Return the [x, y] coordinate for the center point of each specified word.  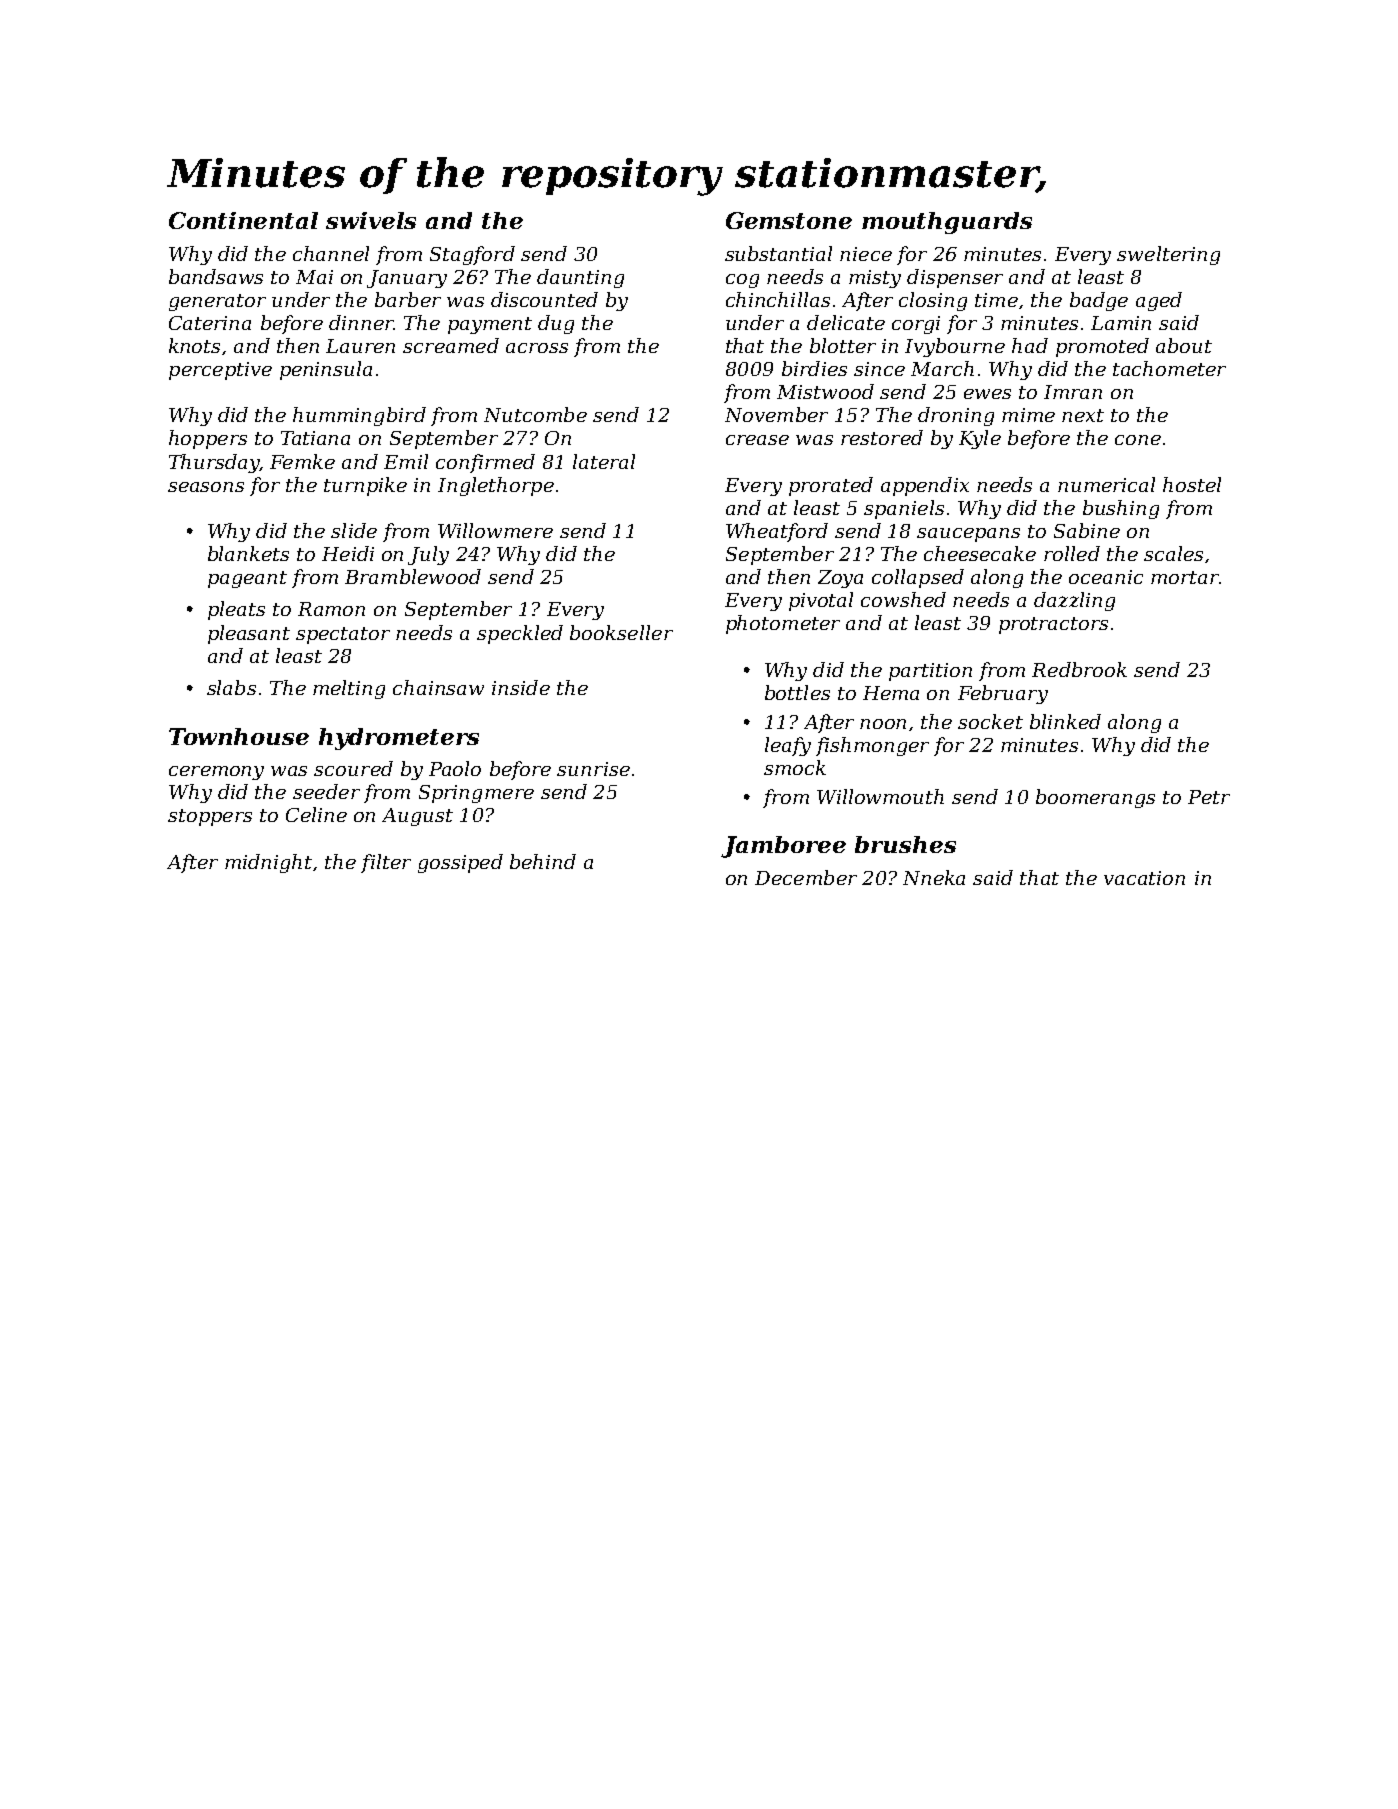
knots [194, 345]
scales [1173, 553]
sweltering [1168, 255]
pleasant [249, 634]
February [1003, 694]
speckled [520, 634]
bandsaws [216, 276]
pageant [247, 579]
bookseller [621, 632]
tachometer [1169, 368]
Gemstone [789, 220]
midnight [268, 863]
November [776, 414]
